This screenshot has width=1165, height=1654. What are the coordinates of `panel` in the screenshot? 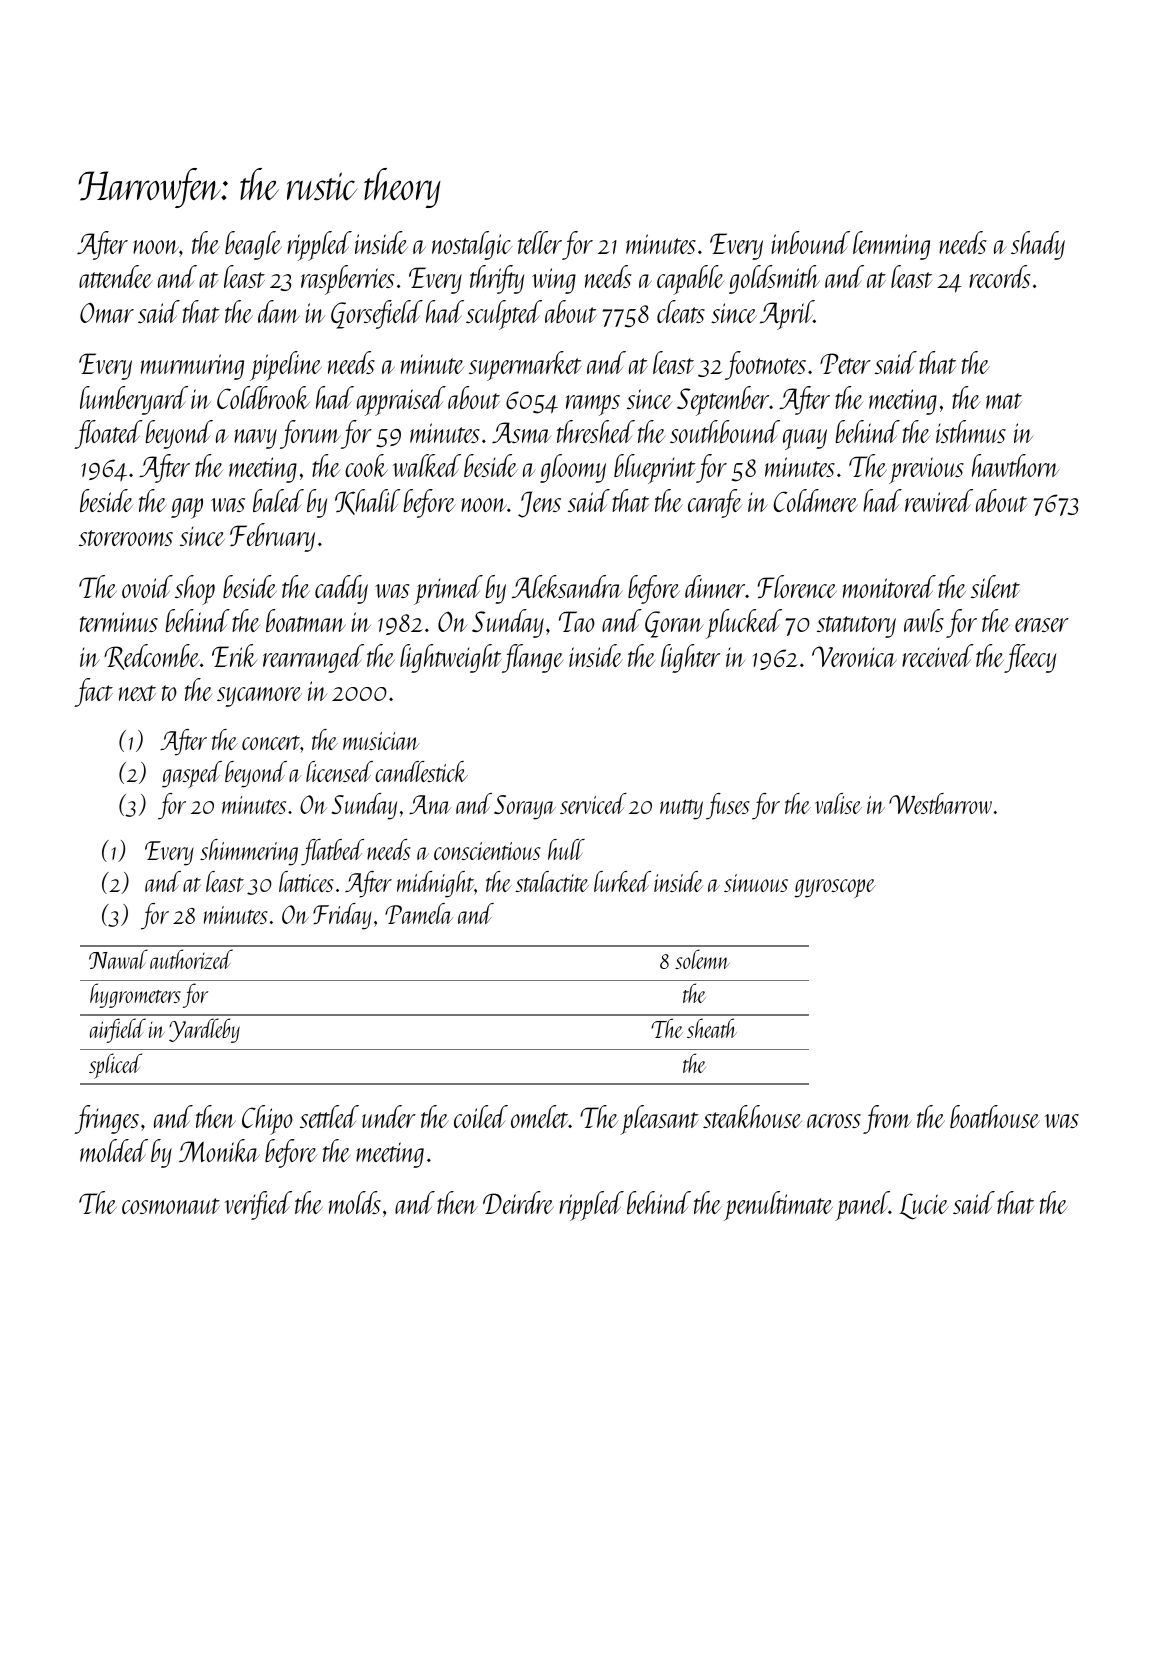 It's located at (862, 1206).
